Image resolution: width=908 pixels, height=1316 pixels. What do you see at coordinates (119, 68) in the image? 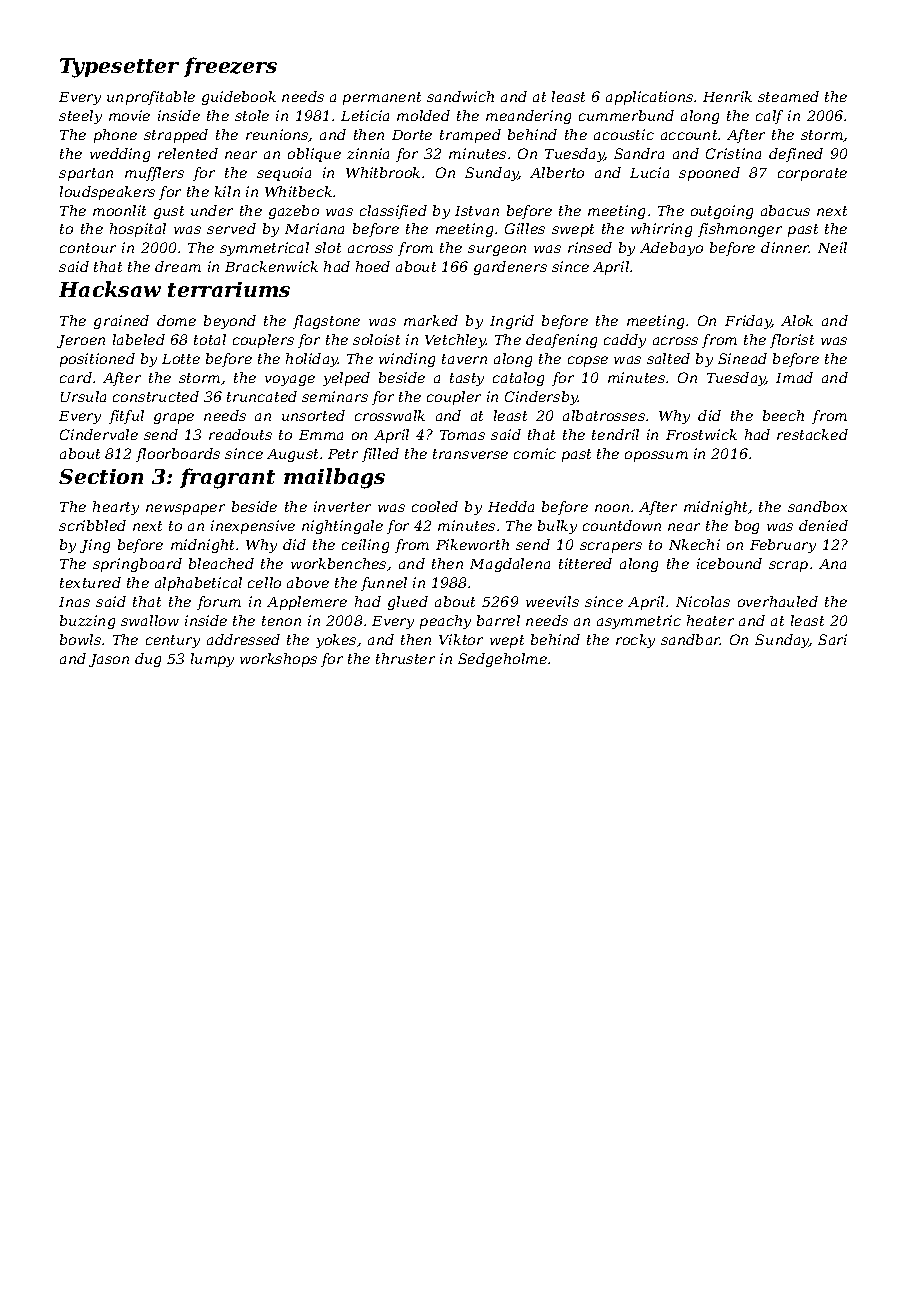
I see `Typesetter` at bounding box center [119, 68].
